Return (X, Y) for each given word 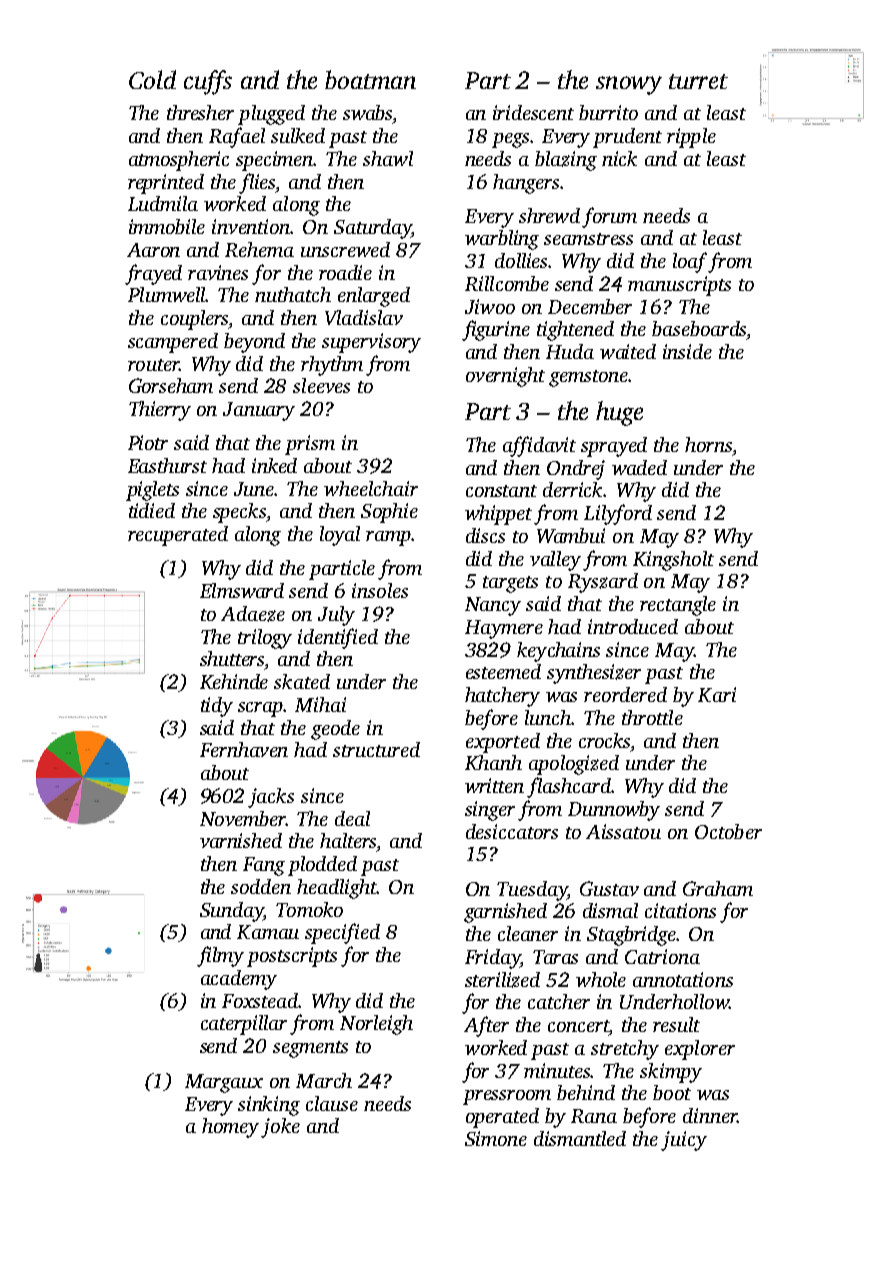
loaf (690, 262)
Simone (496, 1138)
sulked (298, 135)
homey (230, 1128)
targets (510, 584)
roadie (345, 272)
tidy (217, 707)
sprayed (614, 447)
